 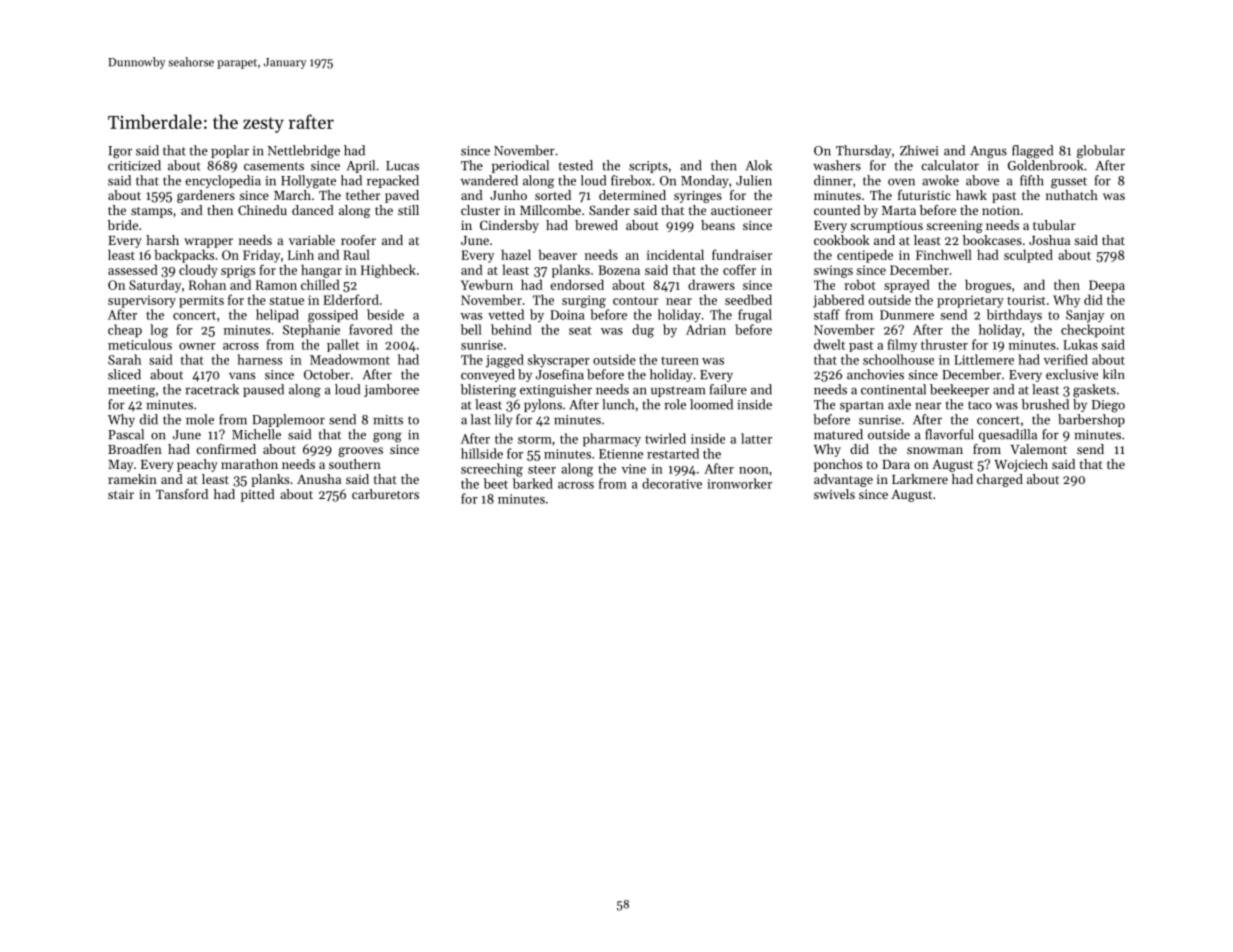 What do you see at coordinates (643, 331) in the image?
I see `dug` at bounding box center [643, 331].
